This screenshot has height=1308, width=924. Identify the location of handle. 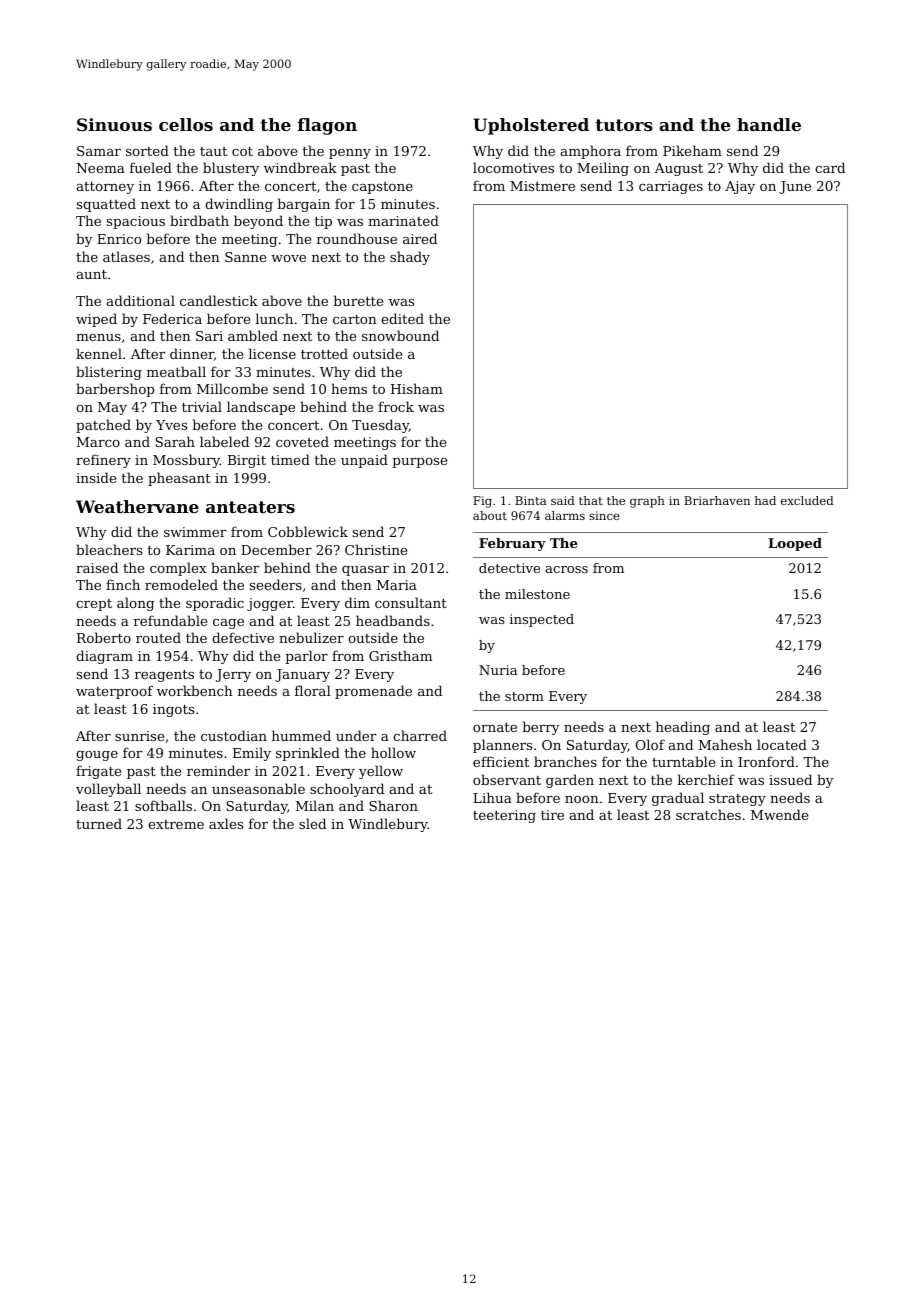
(769, 124).
